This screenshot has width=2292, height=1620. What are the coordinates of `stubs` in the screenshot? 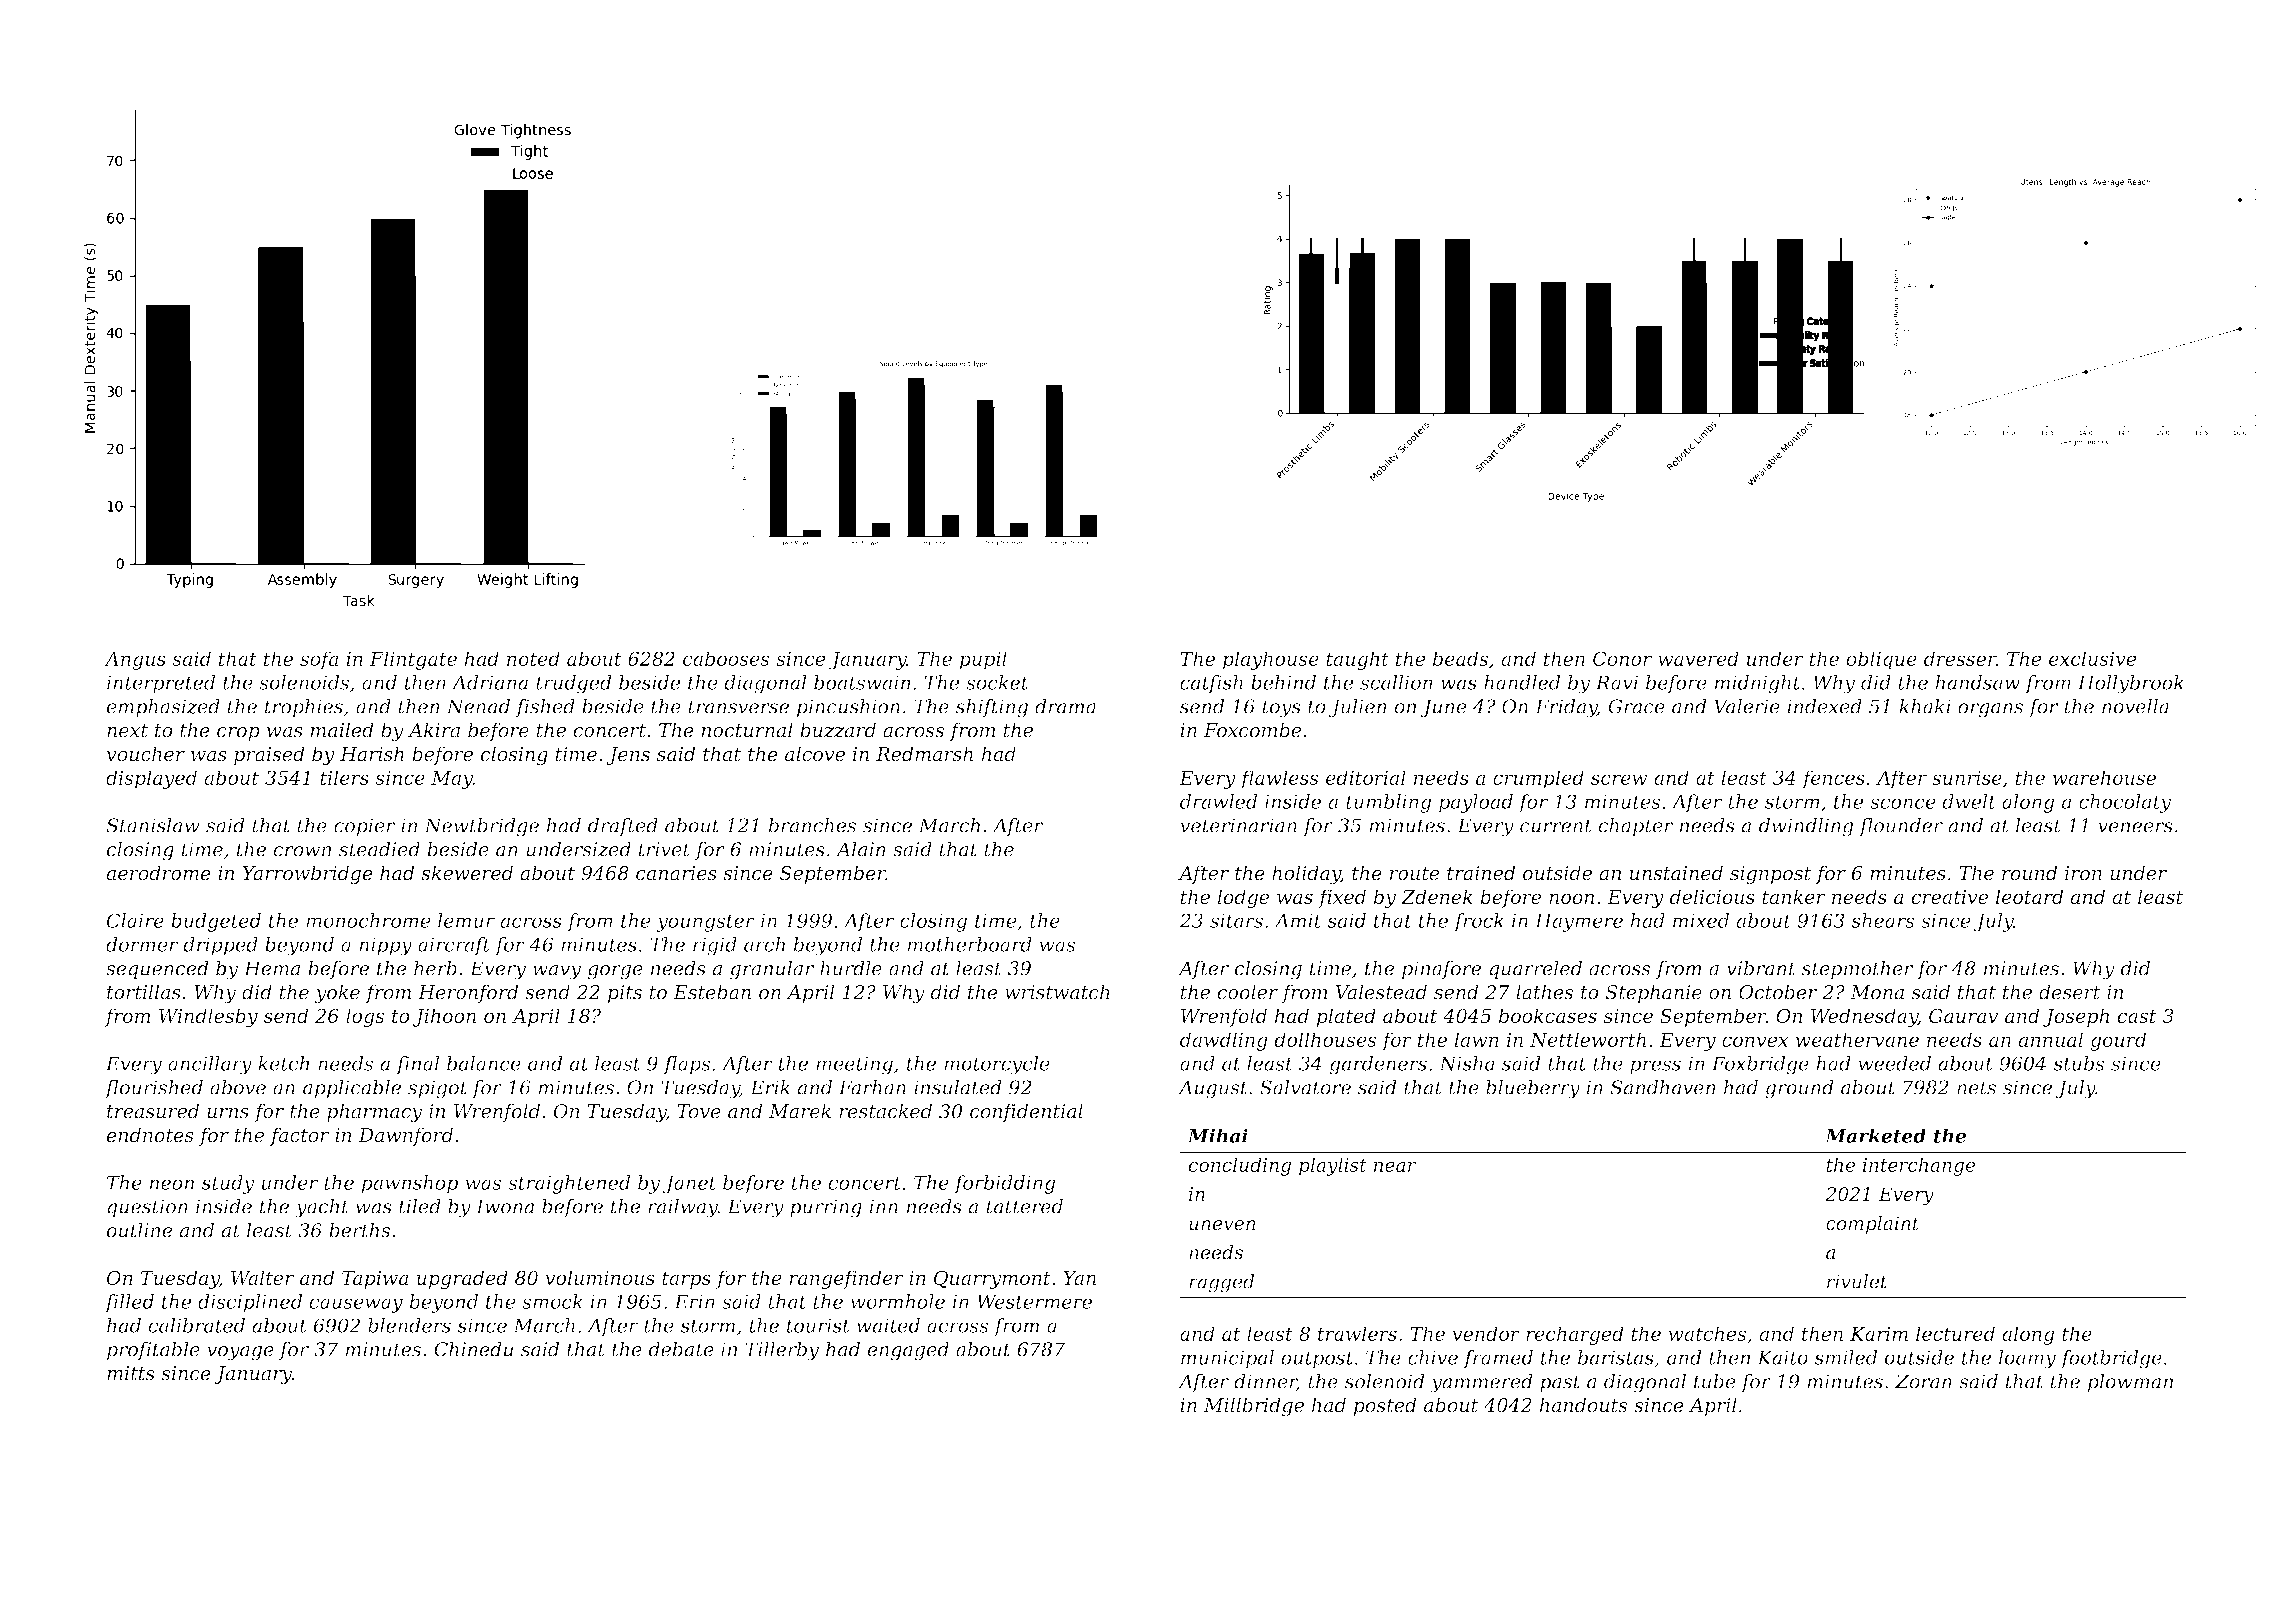 It's located at (2079, 1063).
